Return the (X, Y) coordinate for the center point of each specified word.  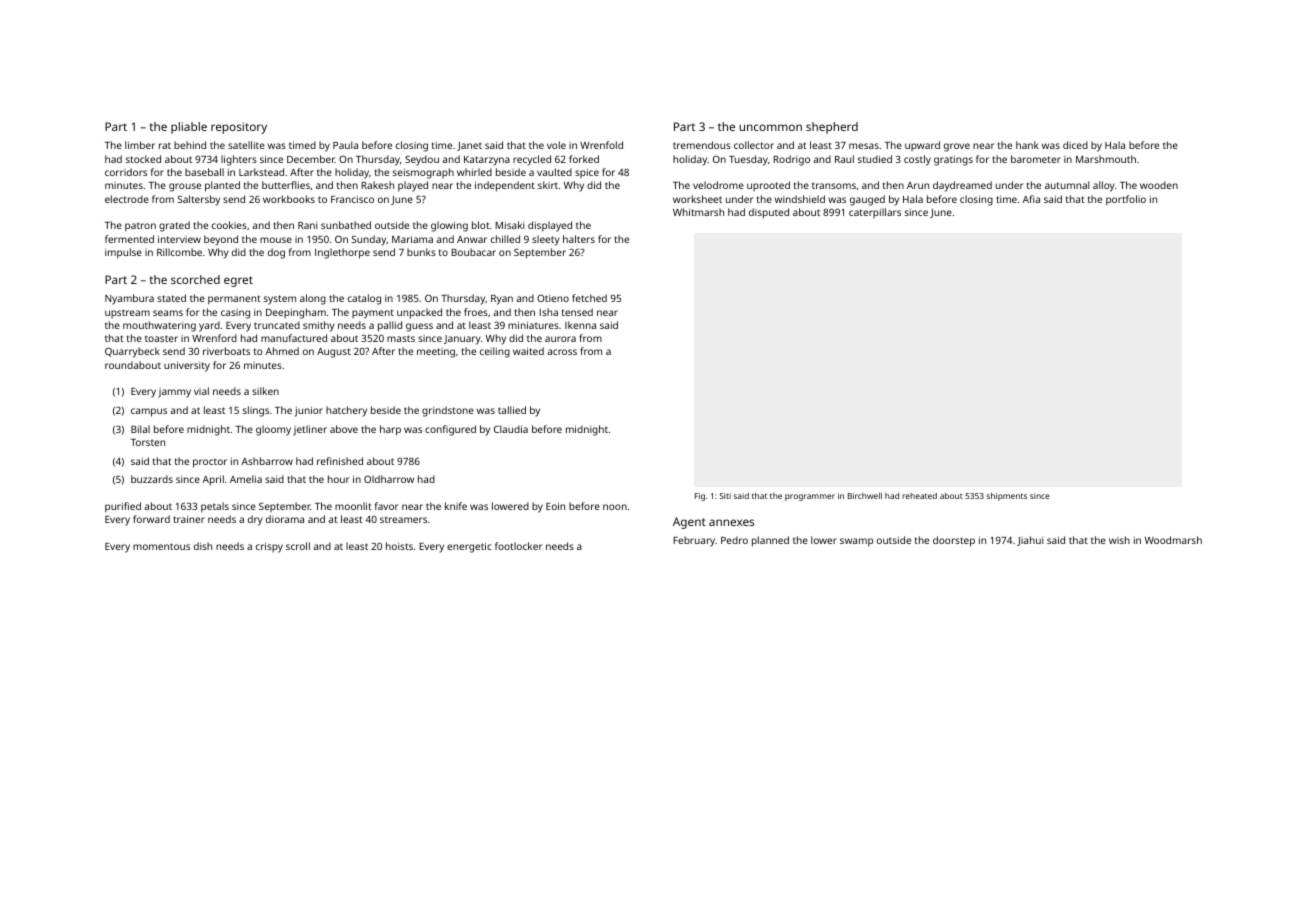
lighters (239, 160)
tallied (512, 410)
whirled (474, 172)
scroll (298, 546)
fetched (589, 298)
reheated (919, 496)
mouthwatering (159, 326)
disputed (769, 213)
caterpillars (875, 213)
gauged (867, 200)
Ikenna (580, 325)
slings (256, 411)
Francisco (352, 199)
